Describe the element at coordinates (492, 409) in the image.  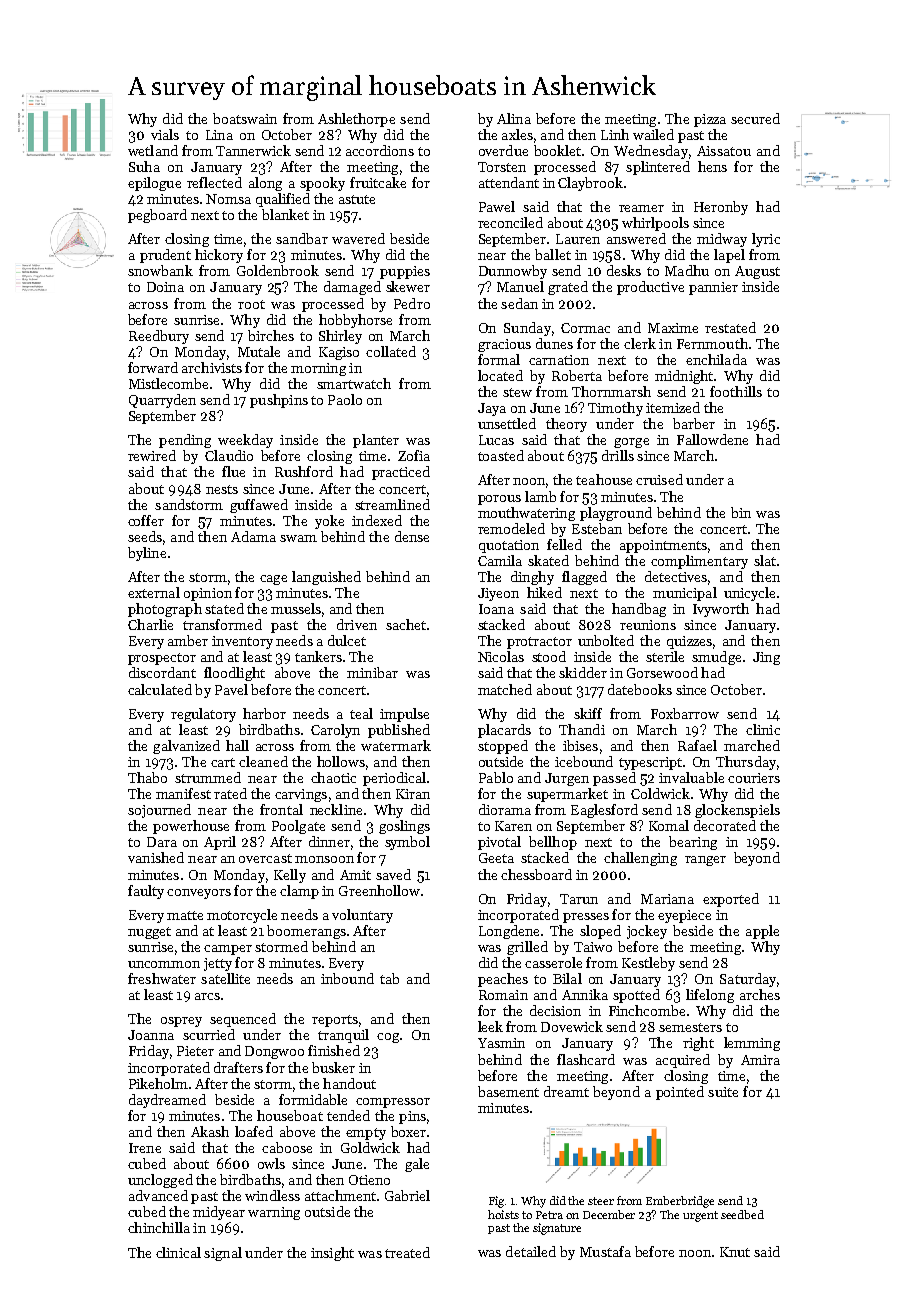
I see `Jaya` at that location.
